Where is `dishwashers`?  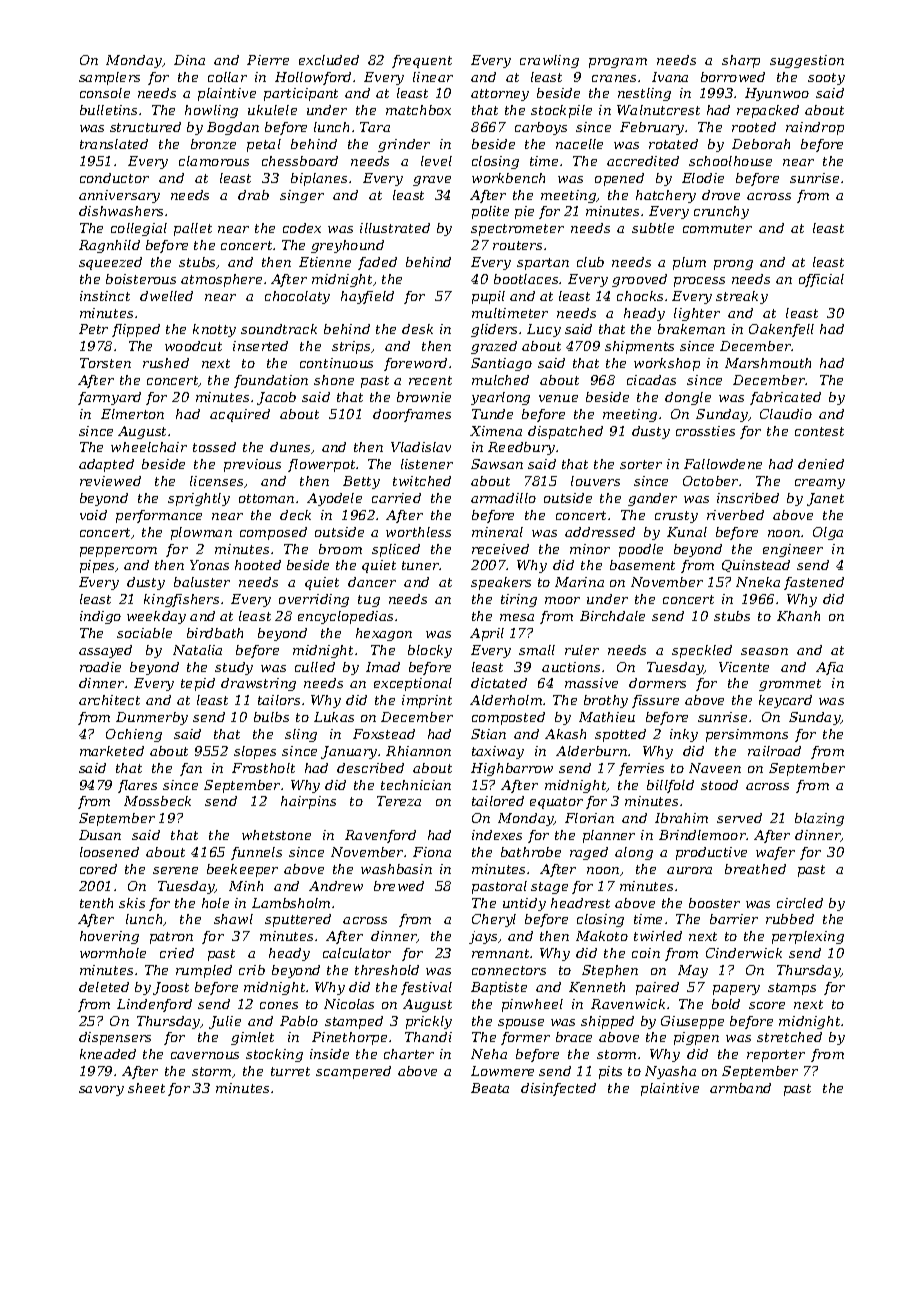
dishwashers is located at coordinates (121, 211).
